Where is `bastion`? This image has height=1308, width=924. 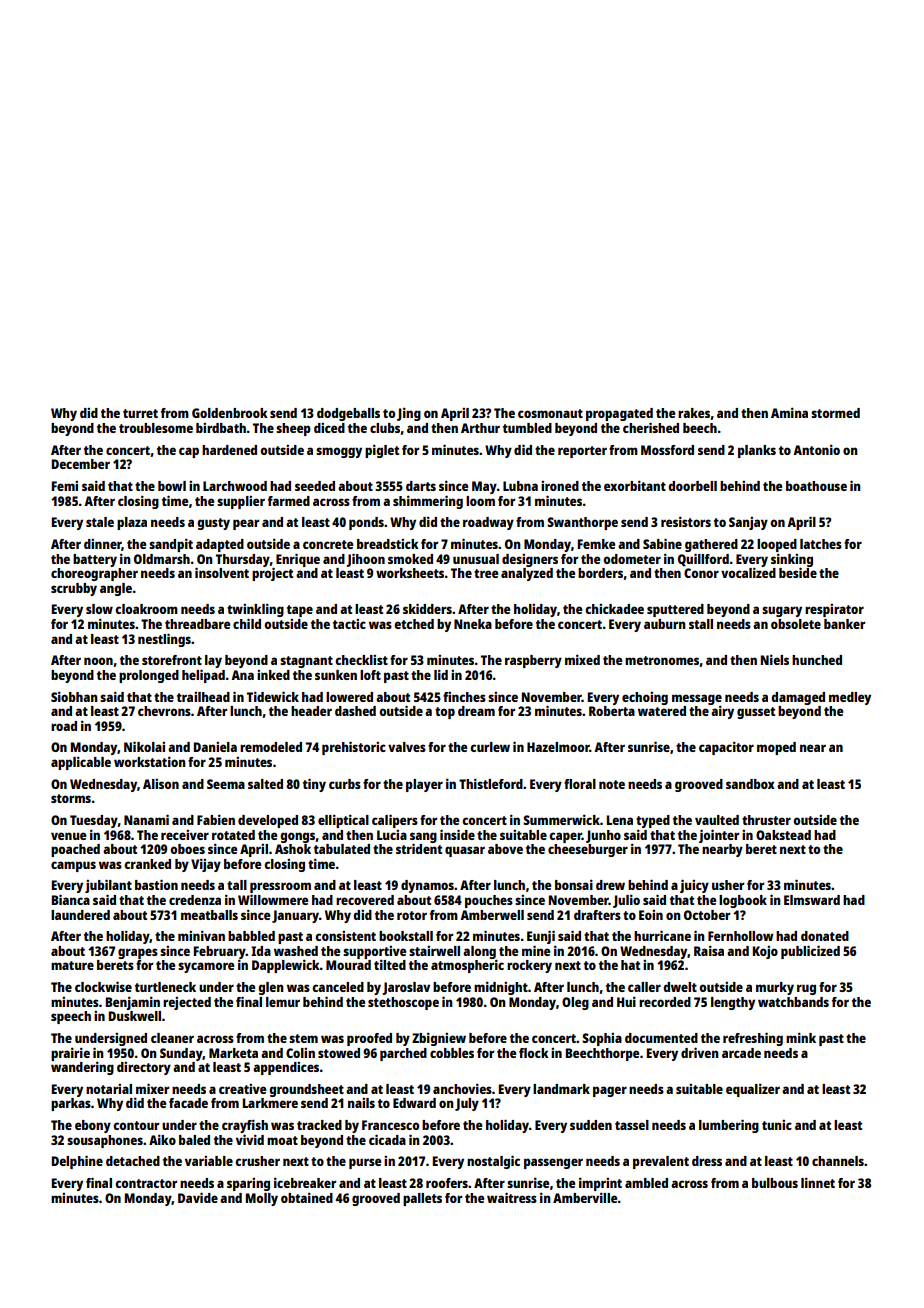
bastion is located at coordinates (156, 884).
